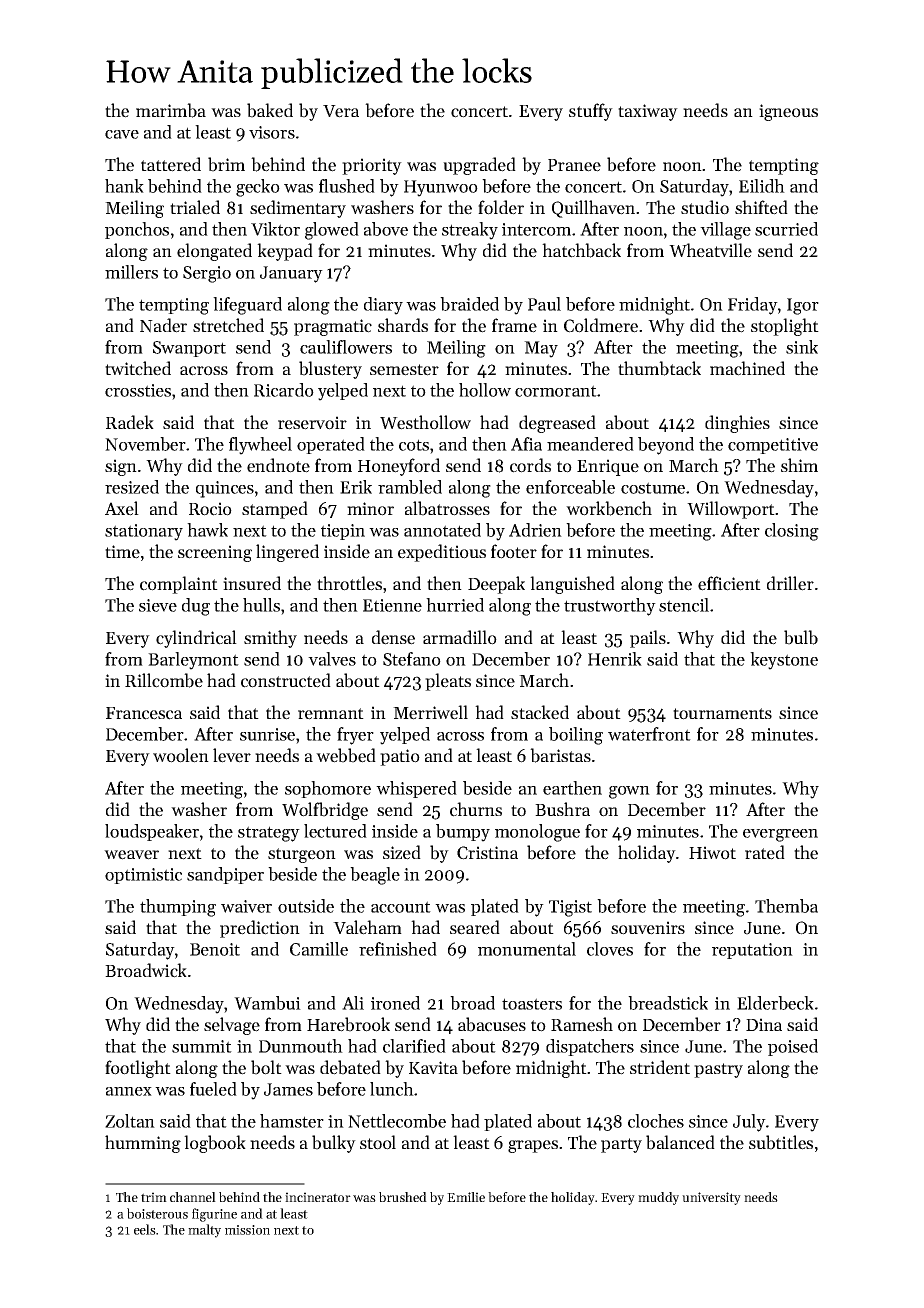  I want to click on brushed, so click(403, 1197).
